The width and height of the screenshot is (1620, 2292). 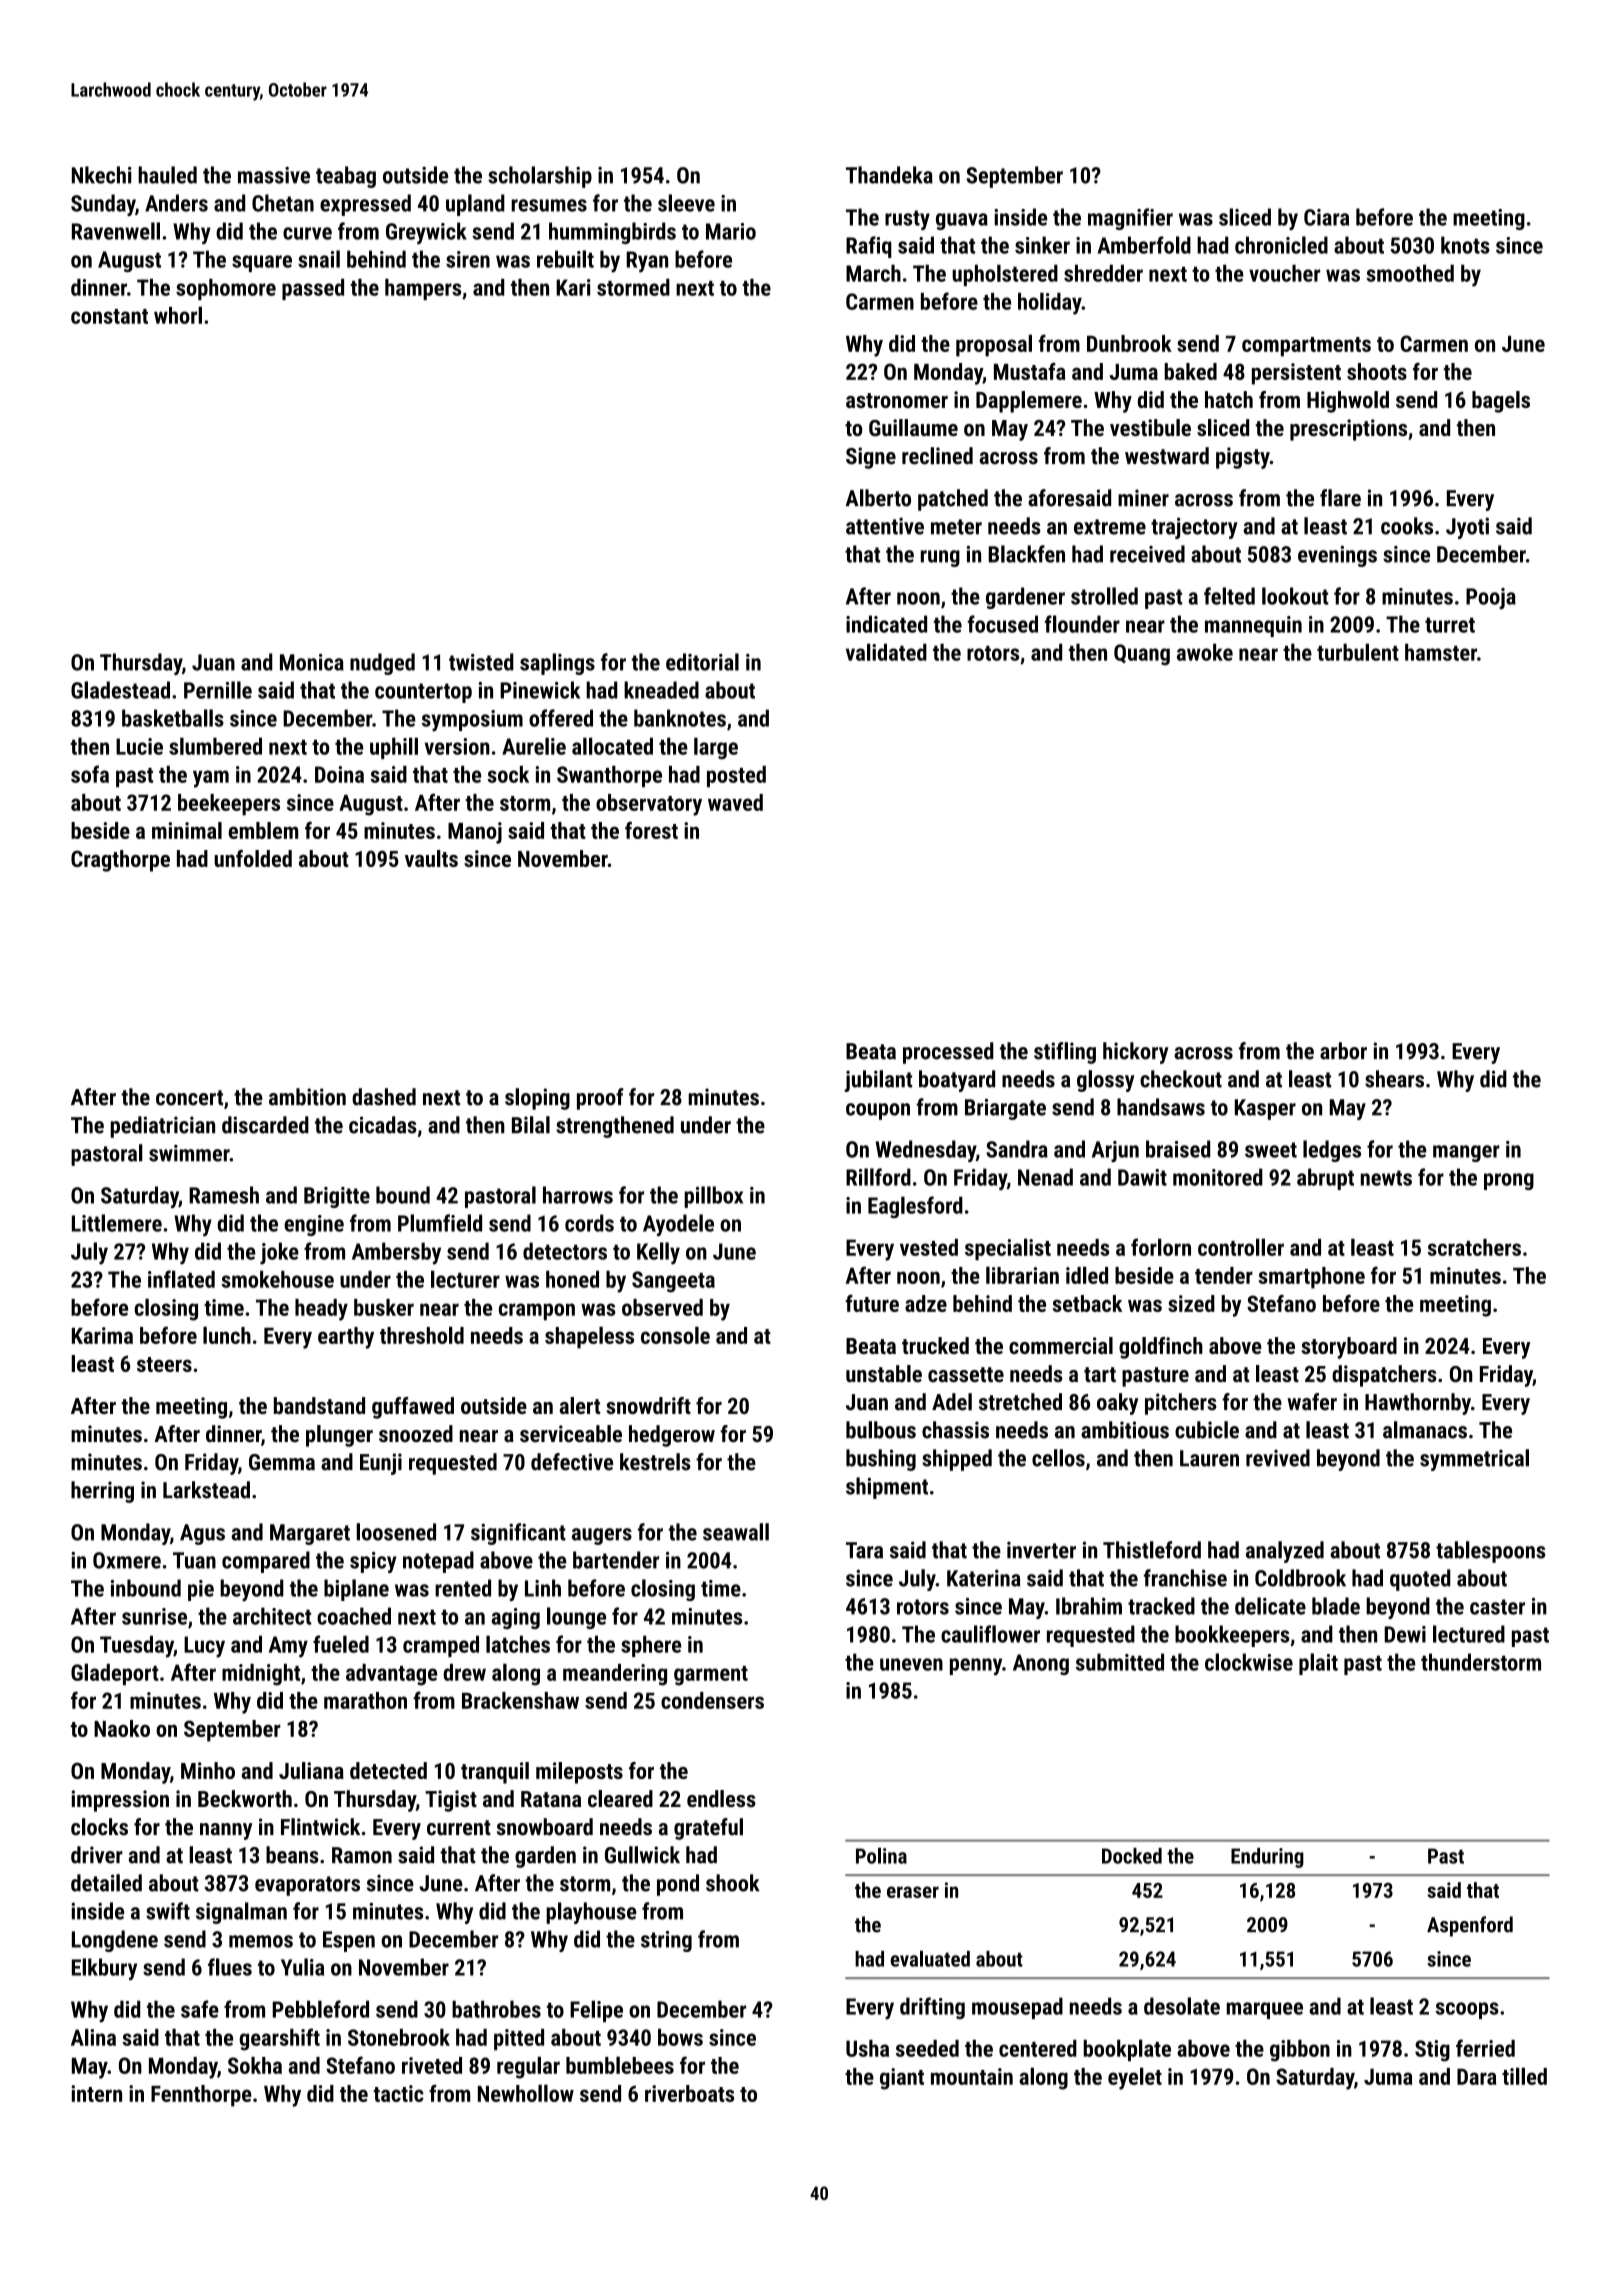 What do you see at coordinates (1285, 1552) in the screenshot?
I see `analyzed` at bounding box center [1285, 1552].
